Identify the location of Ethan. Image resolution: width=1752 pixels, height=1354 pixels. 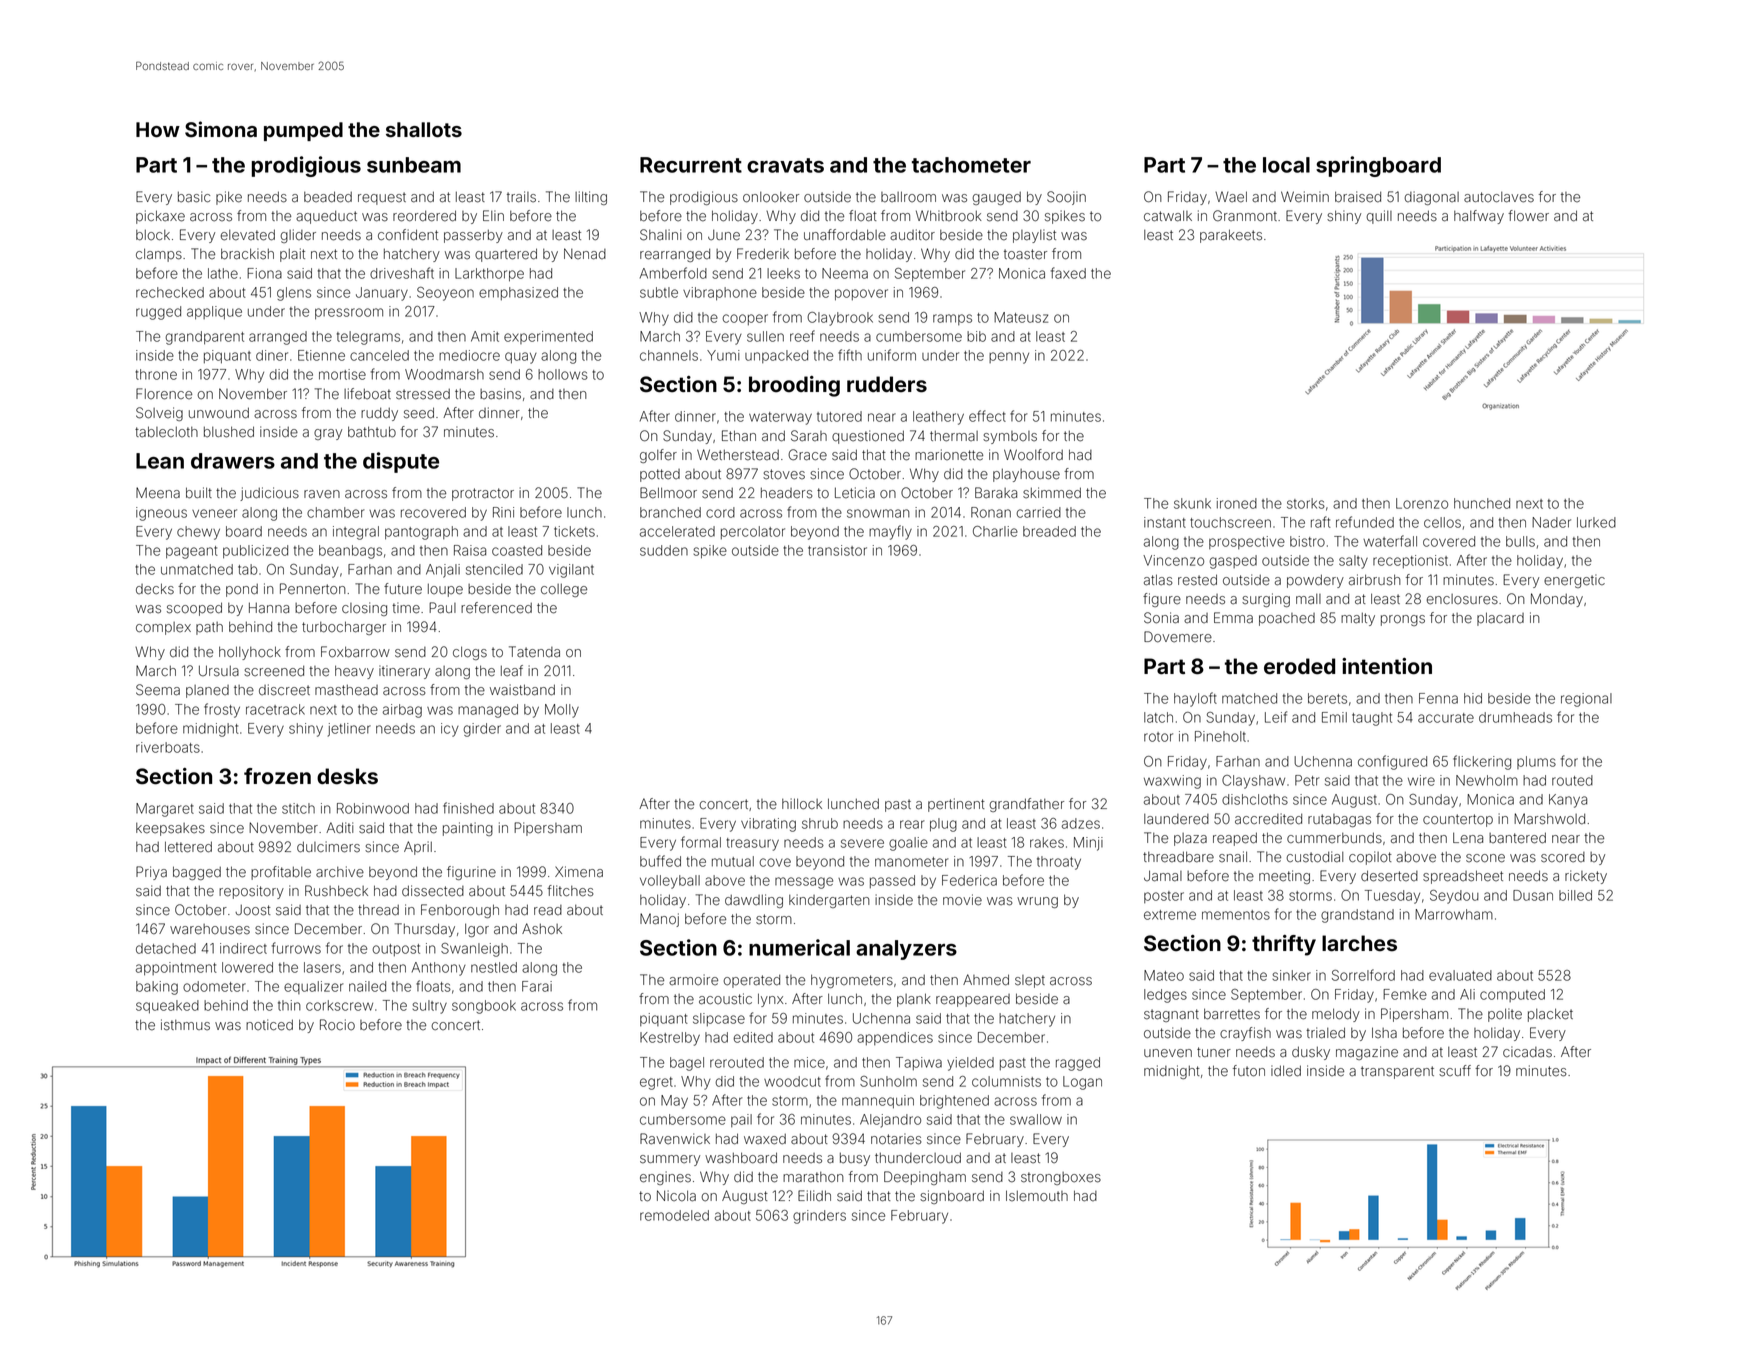
(739, 436).
